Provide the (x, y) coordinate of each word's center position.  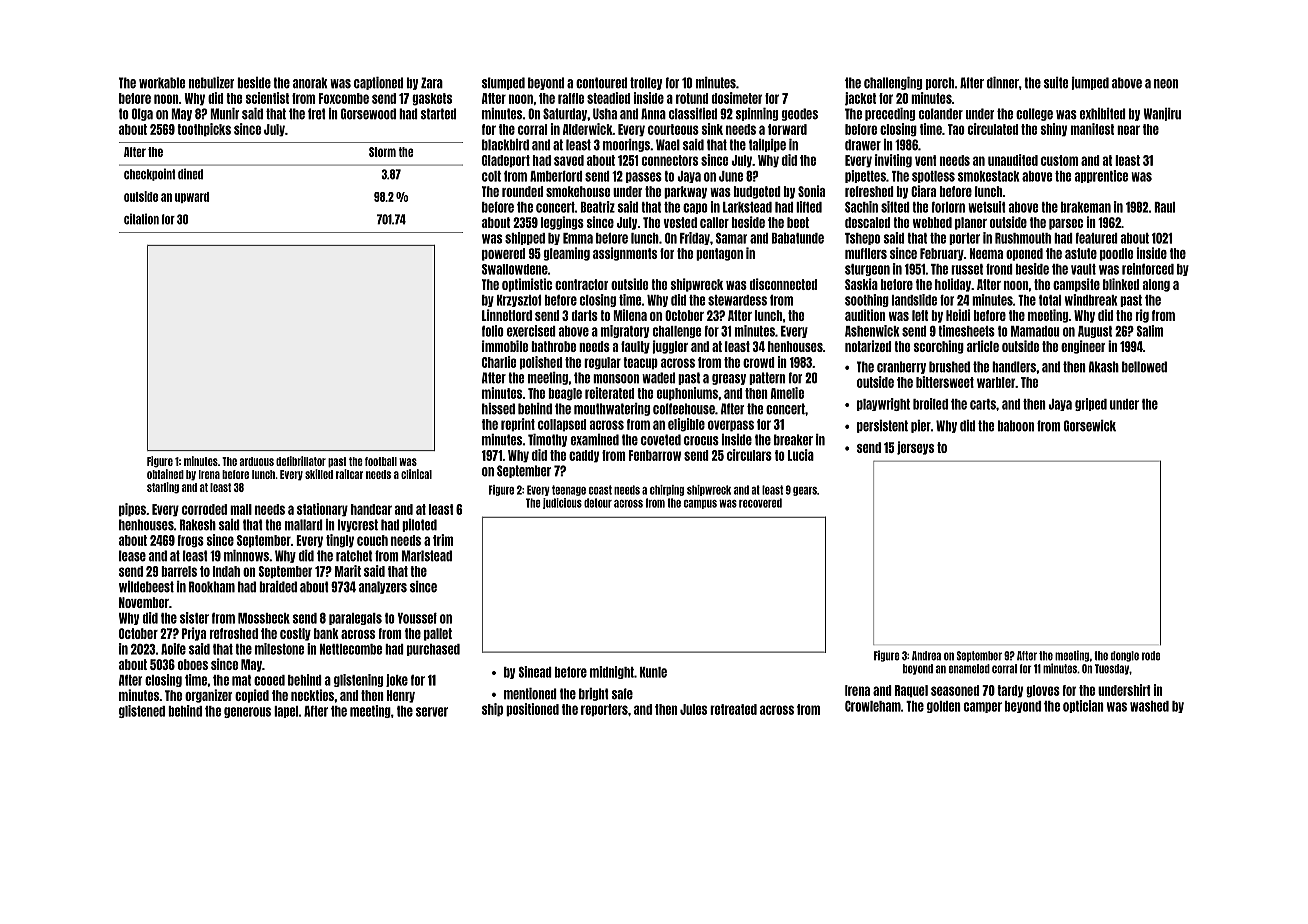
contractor (581, 284)
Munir (224, 114)
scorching (939, 347)
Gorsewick (1090, 426)
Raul (1164, 207)
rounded (522, 191)
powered (503, 254)
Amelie (787, 393)
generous (247, 712)
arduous (256, 461)
